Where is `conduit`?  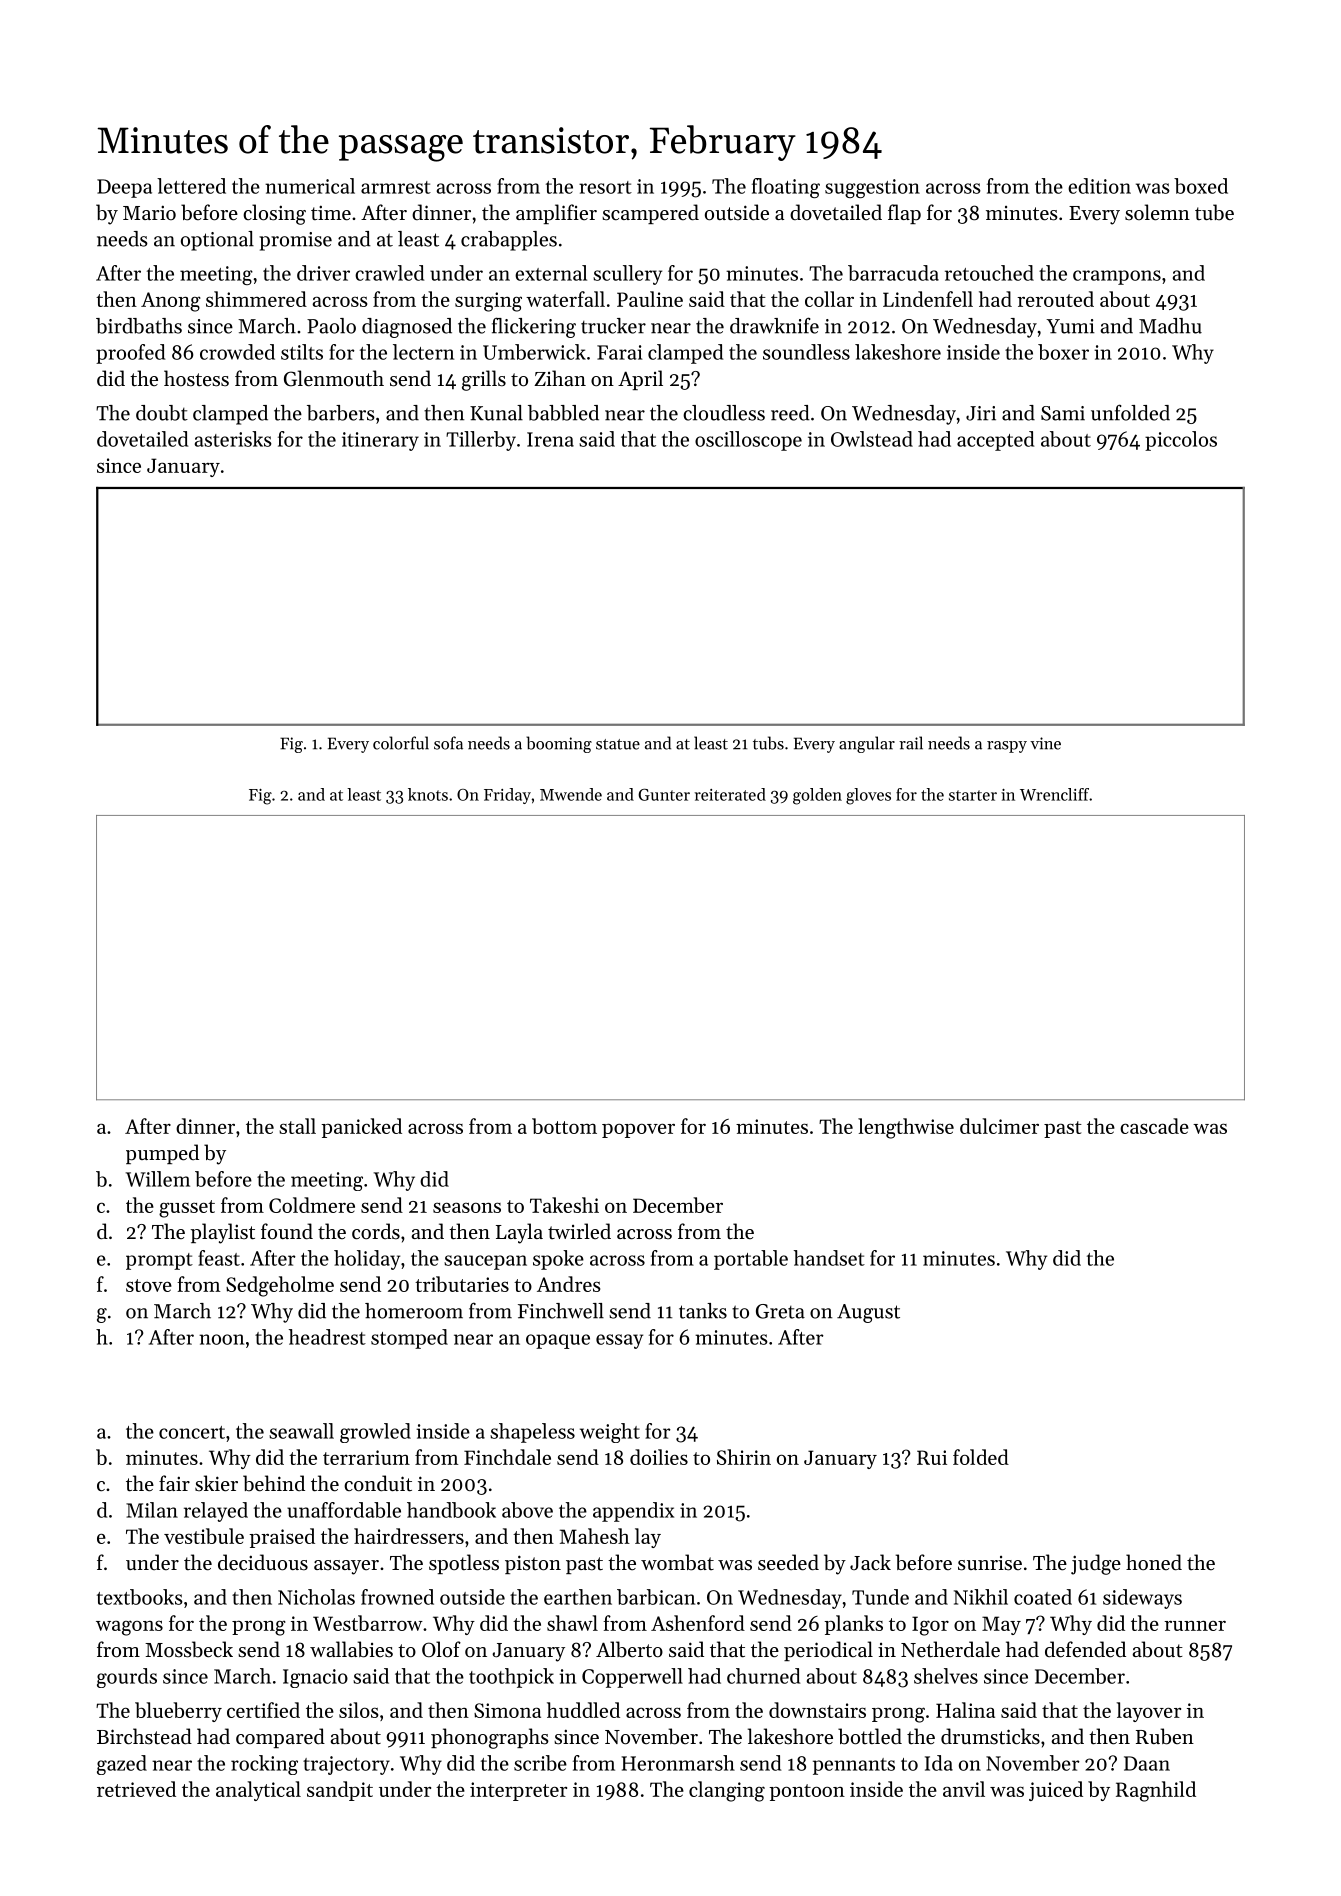
conduit is located at coordinates (378, 1483).
